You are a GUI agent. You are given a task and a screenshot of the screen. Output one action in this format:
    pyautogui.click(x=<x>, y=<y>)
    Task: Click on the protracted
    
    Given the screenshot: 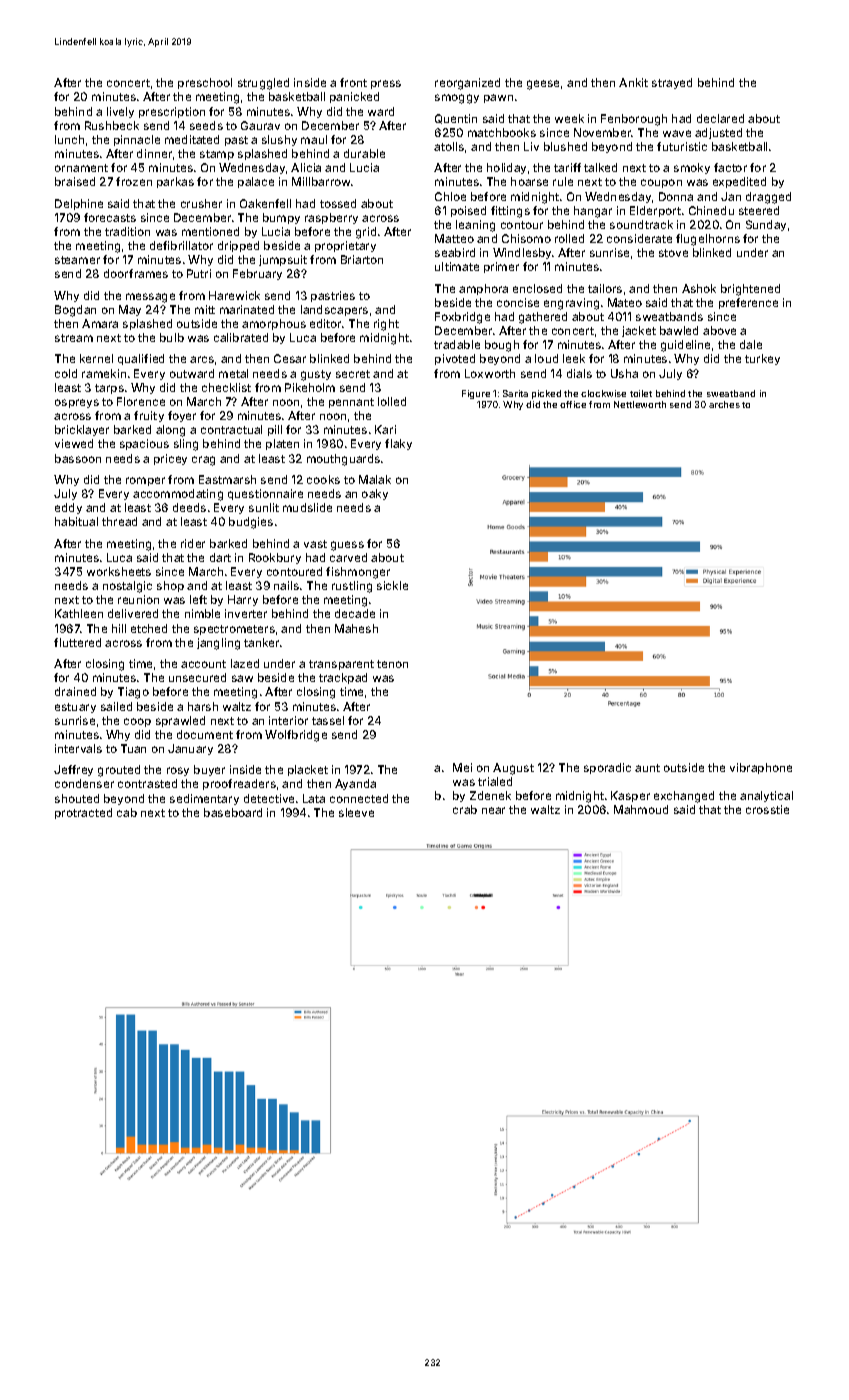 What is the action you would take?
    pyautogui.click(x=83, y=813)
